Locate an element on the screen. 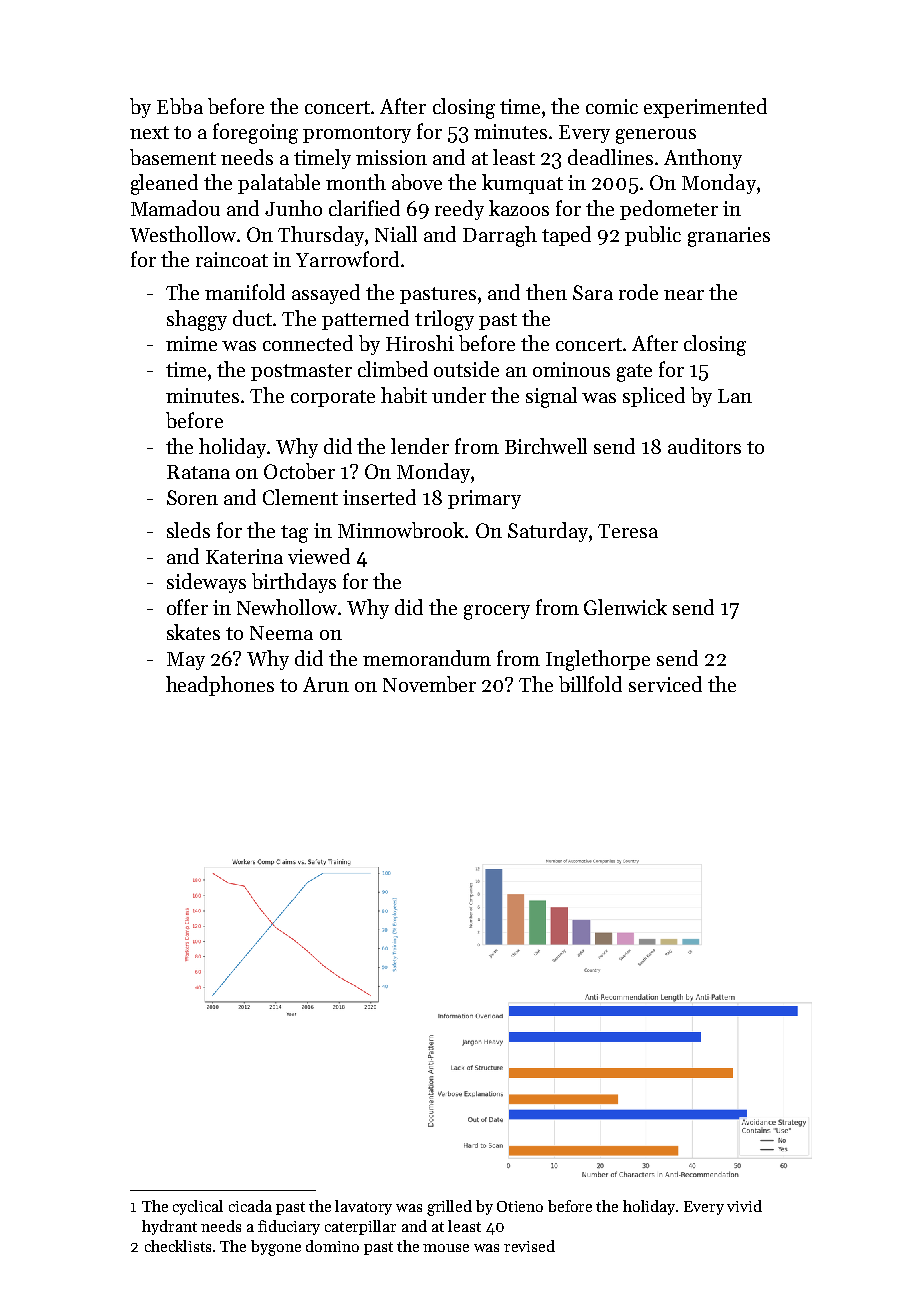 Image resolution: width=908 pixels, height=1316 pixels. revised is located at coordinates (529, 1246).
